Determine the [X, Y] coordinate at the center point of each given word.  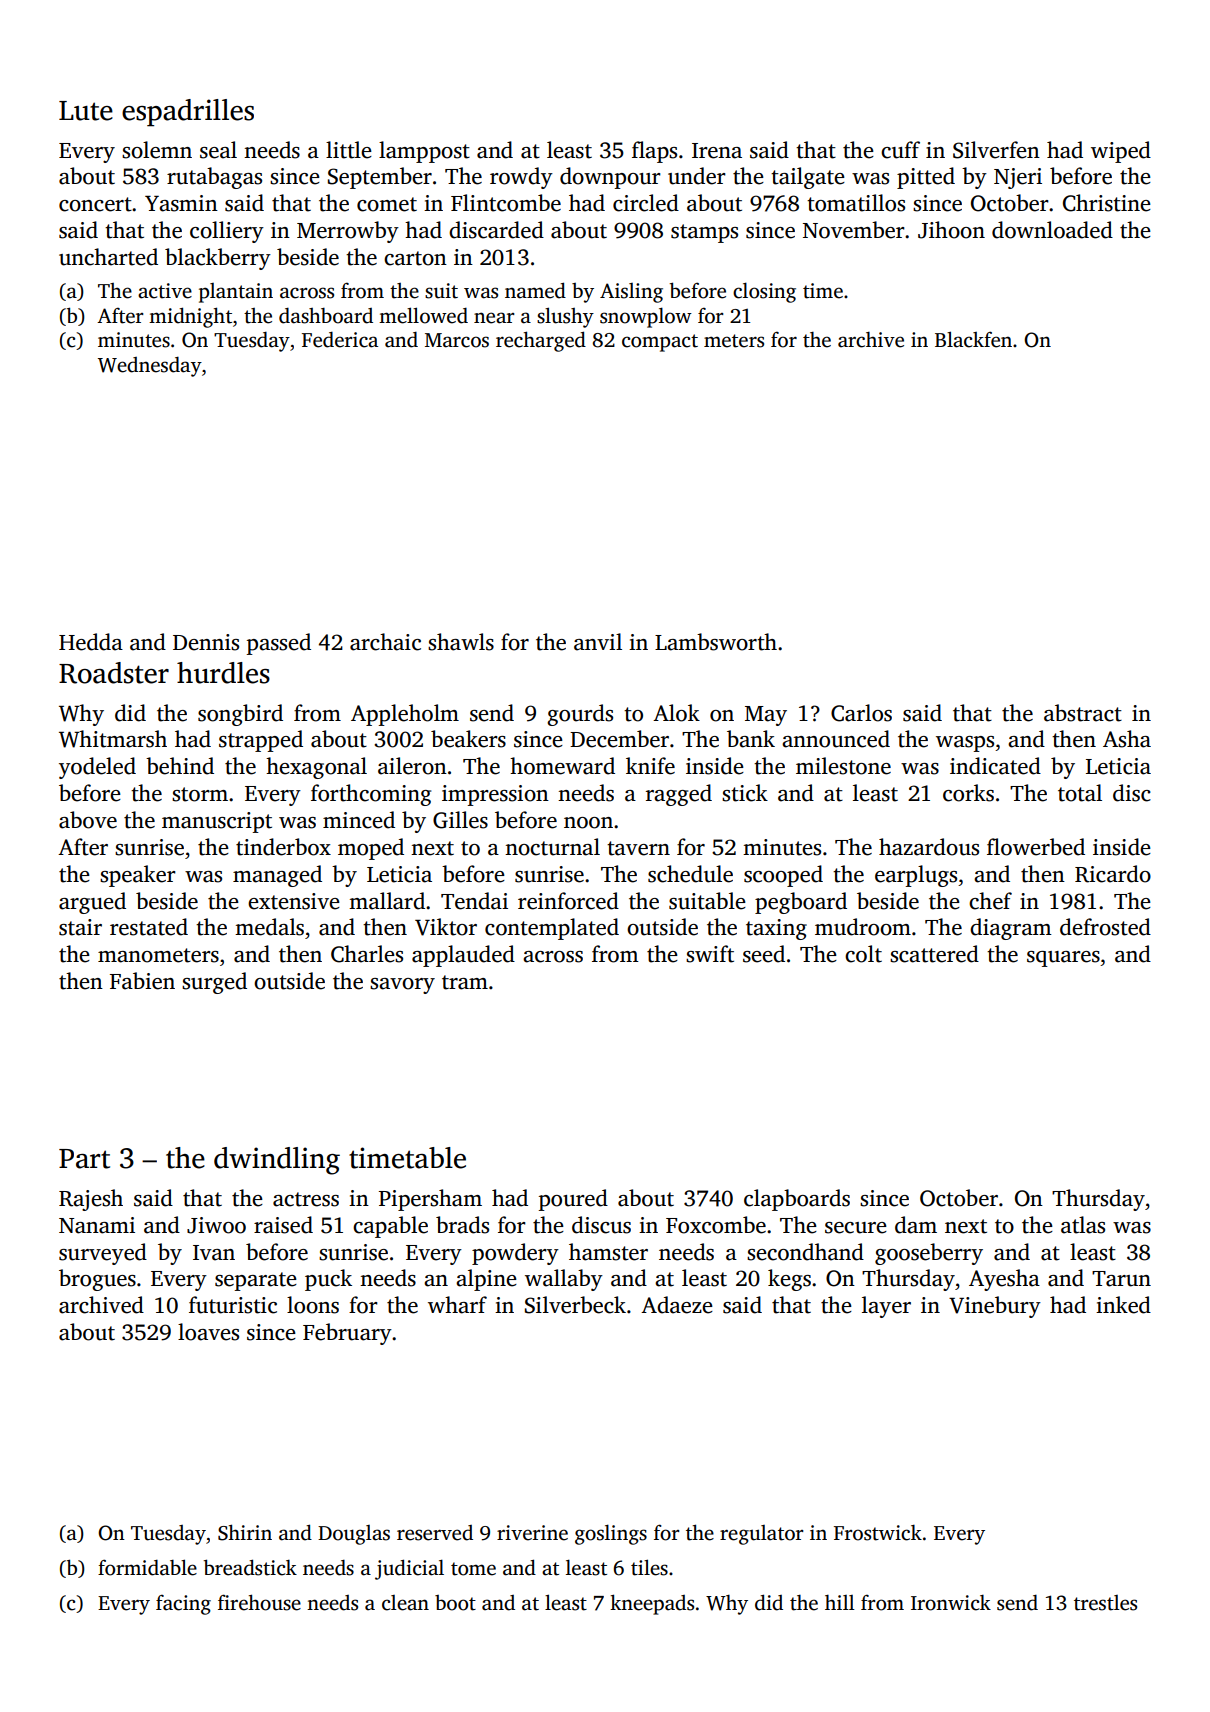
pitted [926, 178]
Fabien [142, 981]
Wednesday [150, 367]
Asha [1127, 739]
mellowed [423, 315]
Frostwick [878, 1533]
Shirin [245, 1532]
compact [660, 343]
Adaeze [677, 1305]
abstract [1083, 713]
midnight [190, 317]
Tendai [474, 901]
